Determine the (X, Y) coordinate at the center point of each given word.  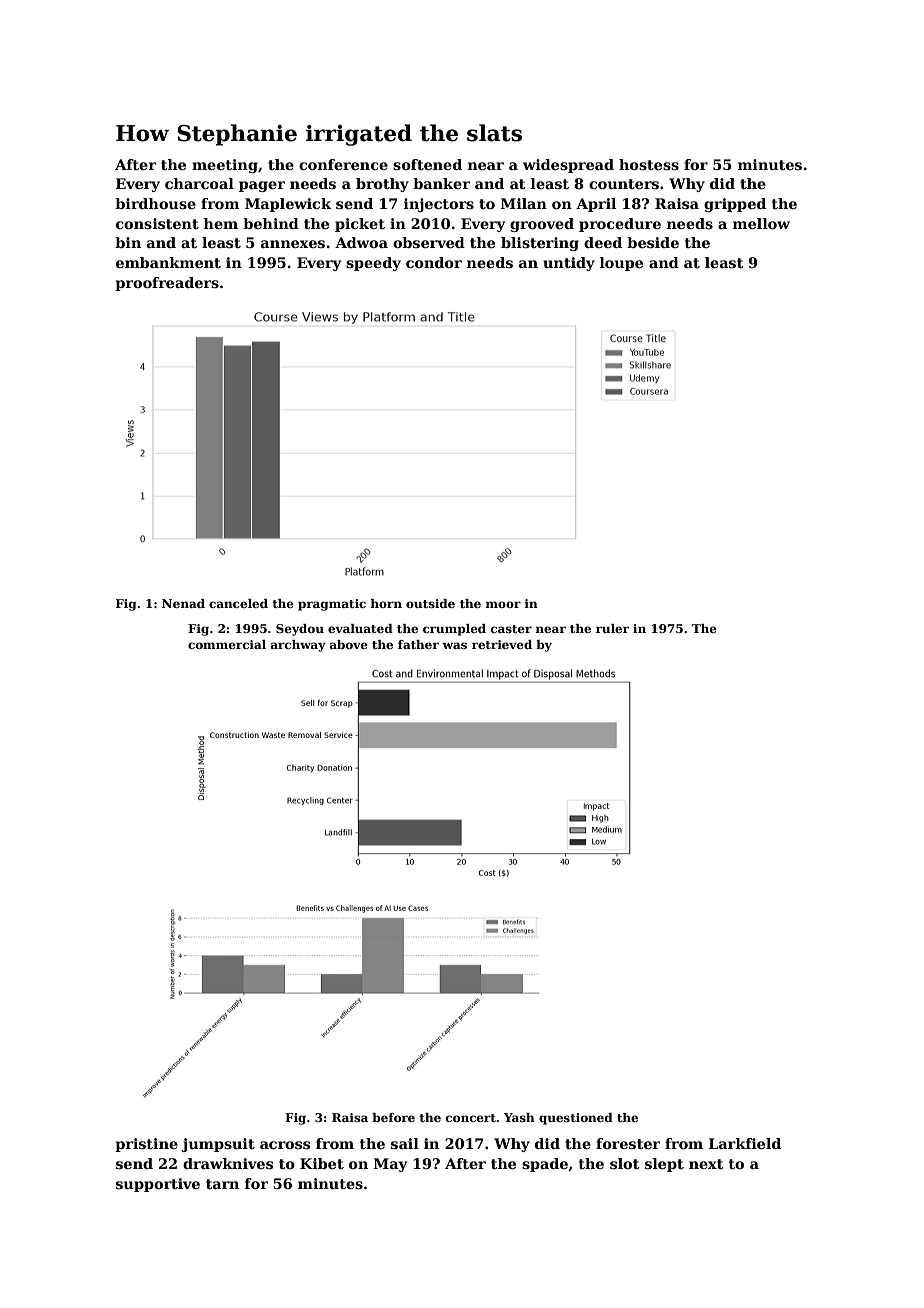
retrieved (502, 644)
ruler (612, 628)
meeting (225, 166)
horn (386, 603)
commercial (227, 644)
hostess (649, 164)
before (393, 1117)
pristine (146, 1145)
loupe (621, 264)
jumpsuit (218, 1145)
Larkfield (745, 1143)
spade (545, 1165)
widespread (568, 166)
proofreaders (167, 284)
